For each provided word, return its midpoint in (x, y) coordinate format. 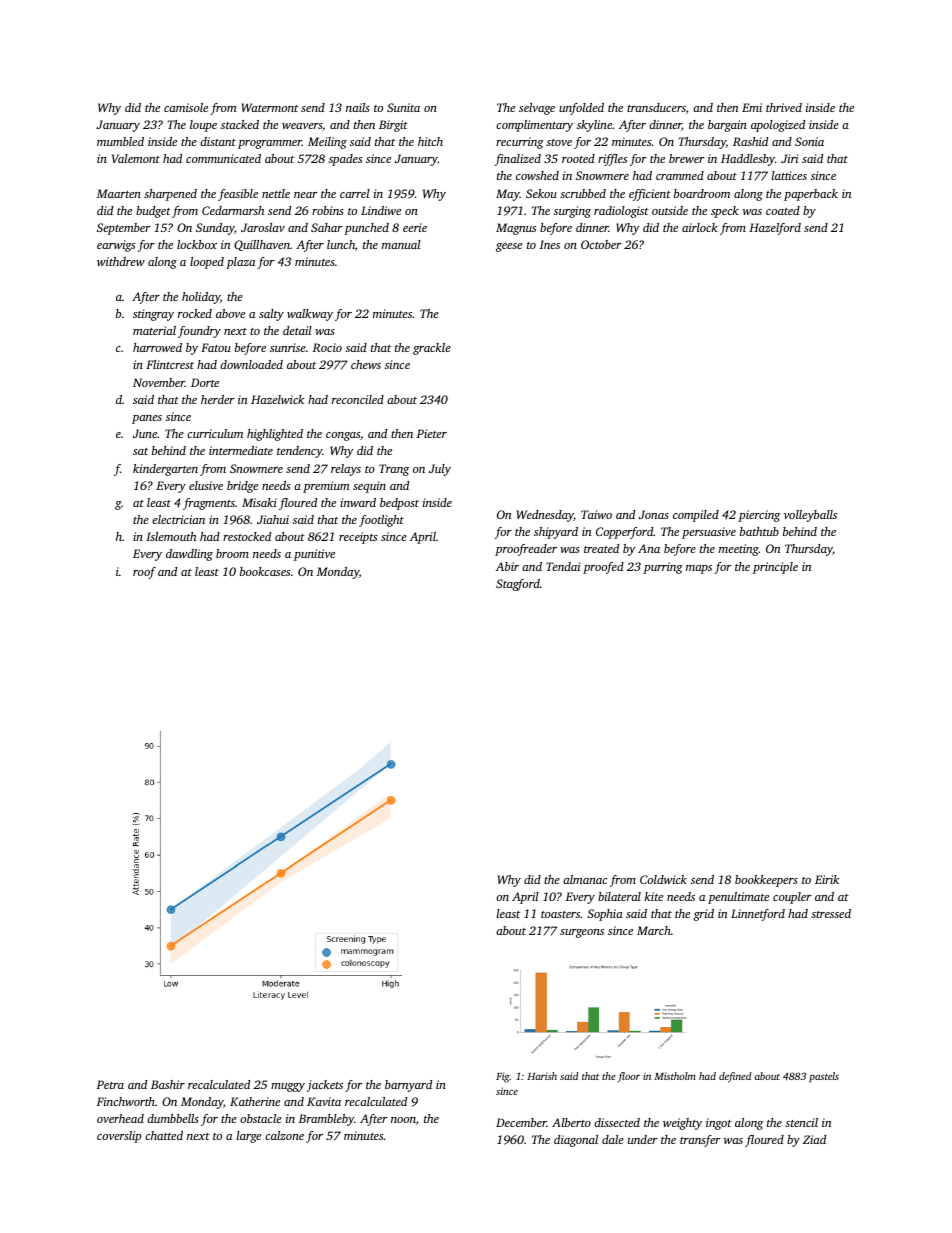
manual (401, 244)
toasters (560, 914)
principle (775, 568)
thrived (784, 107)
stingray (153, 315)
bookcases (265, 571)
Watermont (269, 107)
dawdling (189, 555)
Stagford (518, 585)
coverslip (119, 1137)
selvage (537, 109)
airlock (700, 227)
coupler (792, 898)
